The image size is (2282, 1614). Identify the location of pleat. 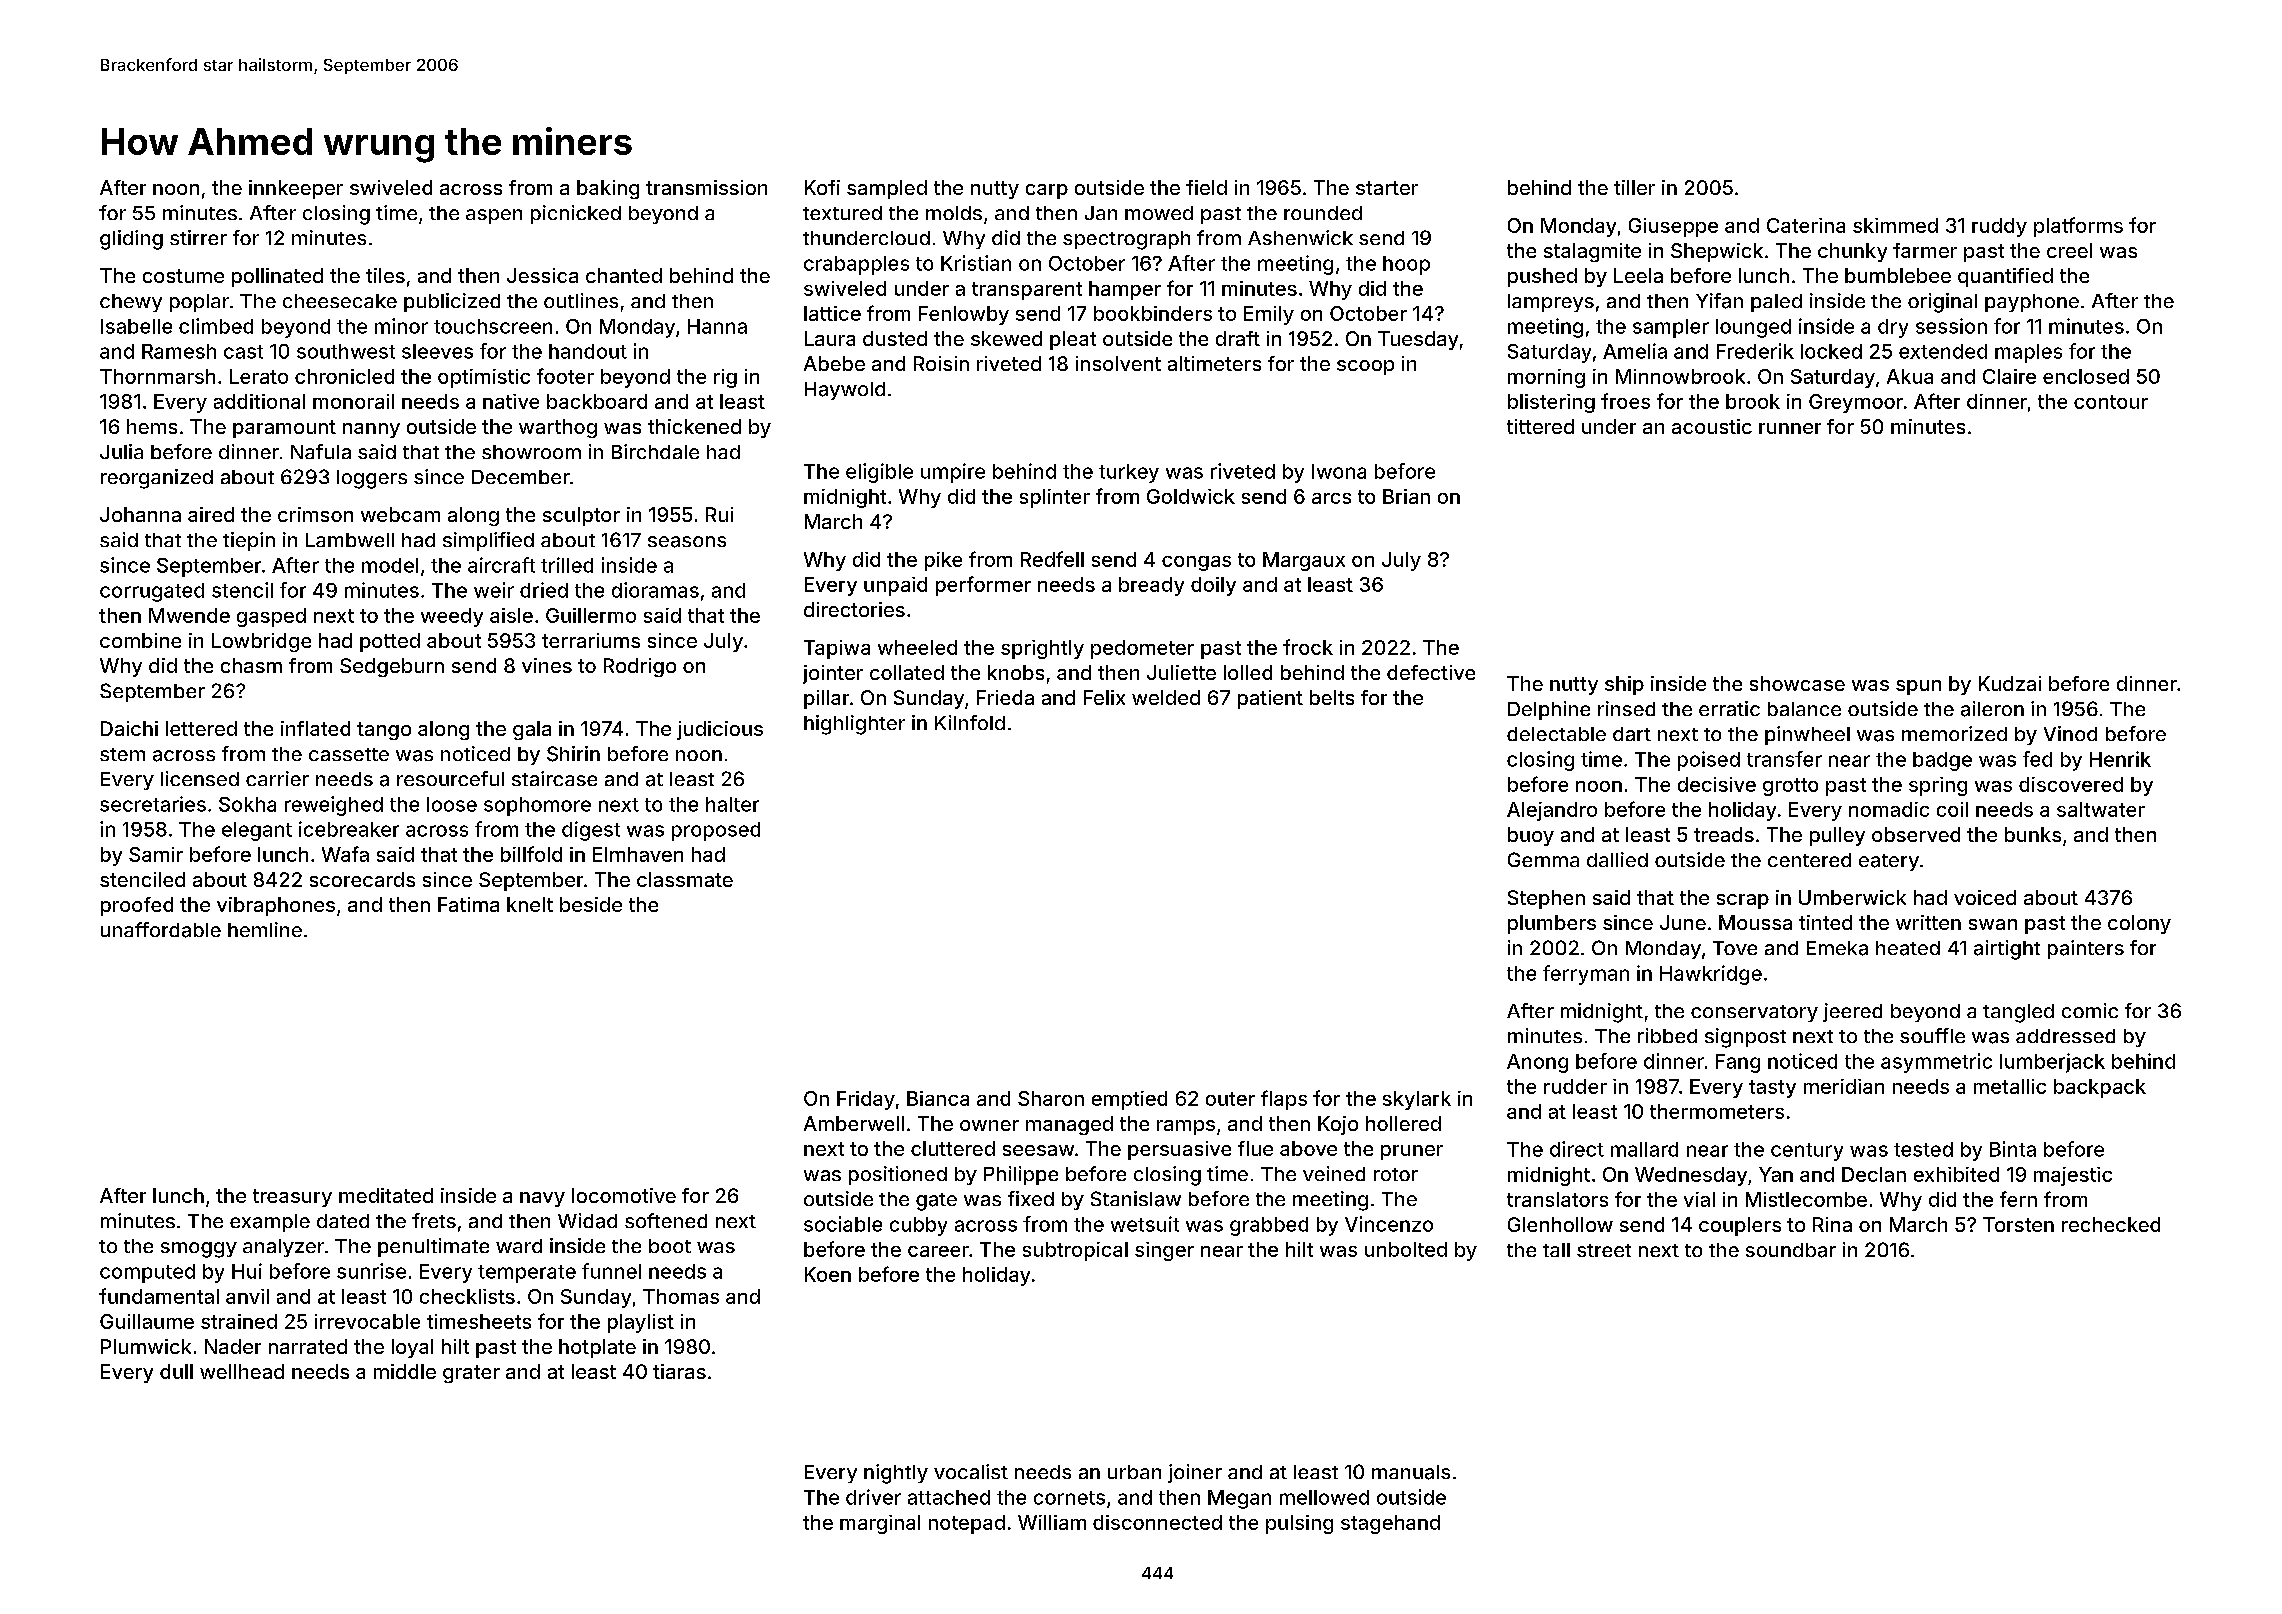
(1073, 340).
